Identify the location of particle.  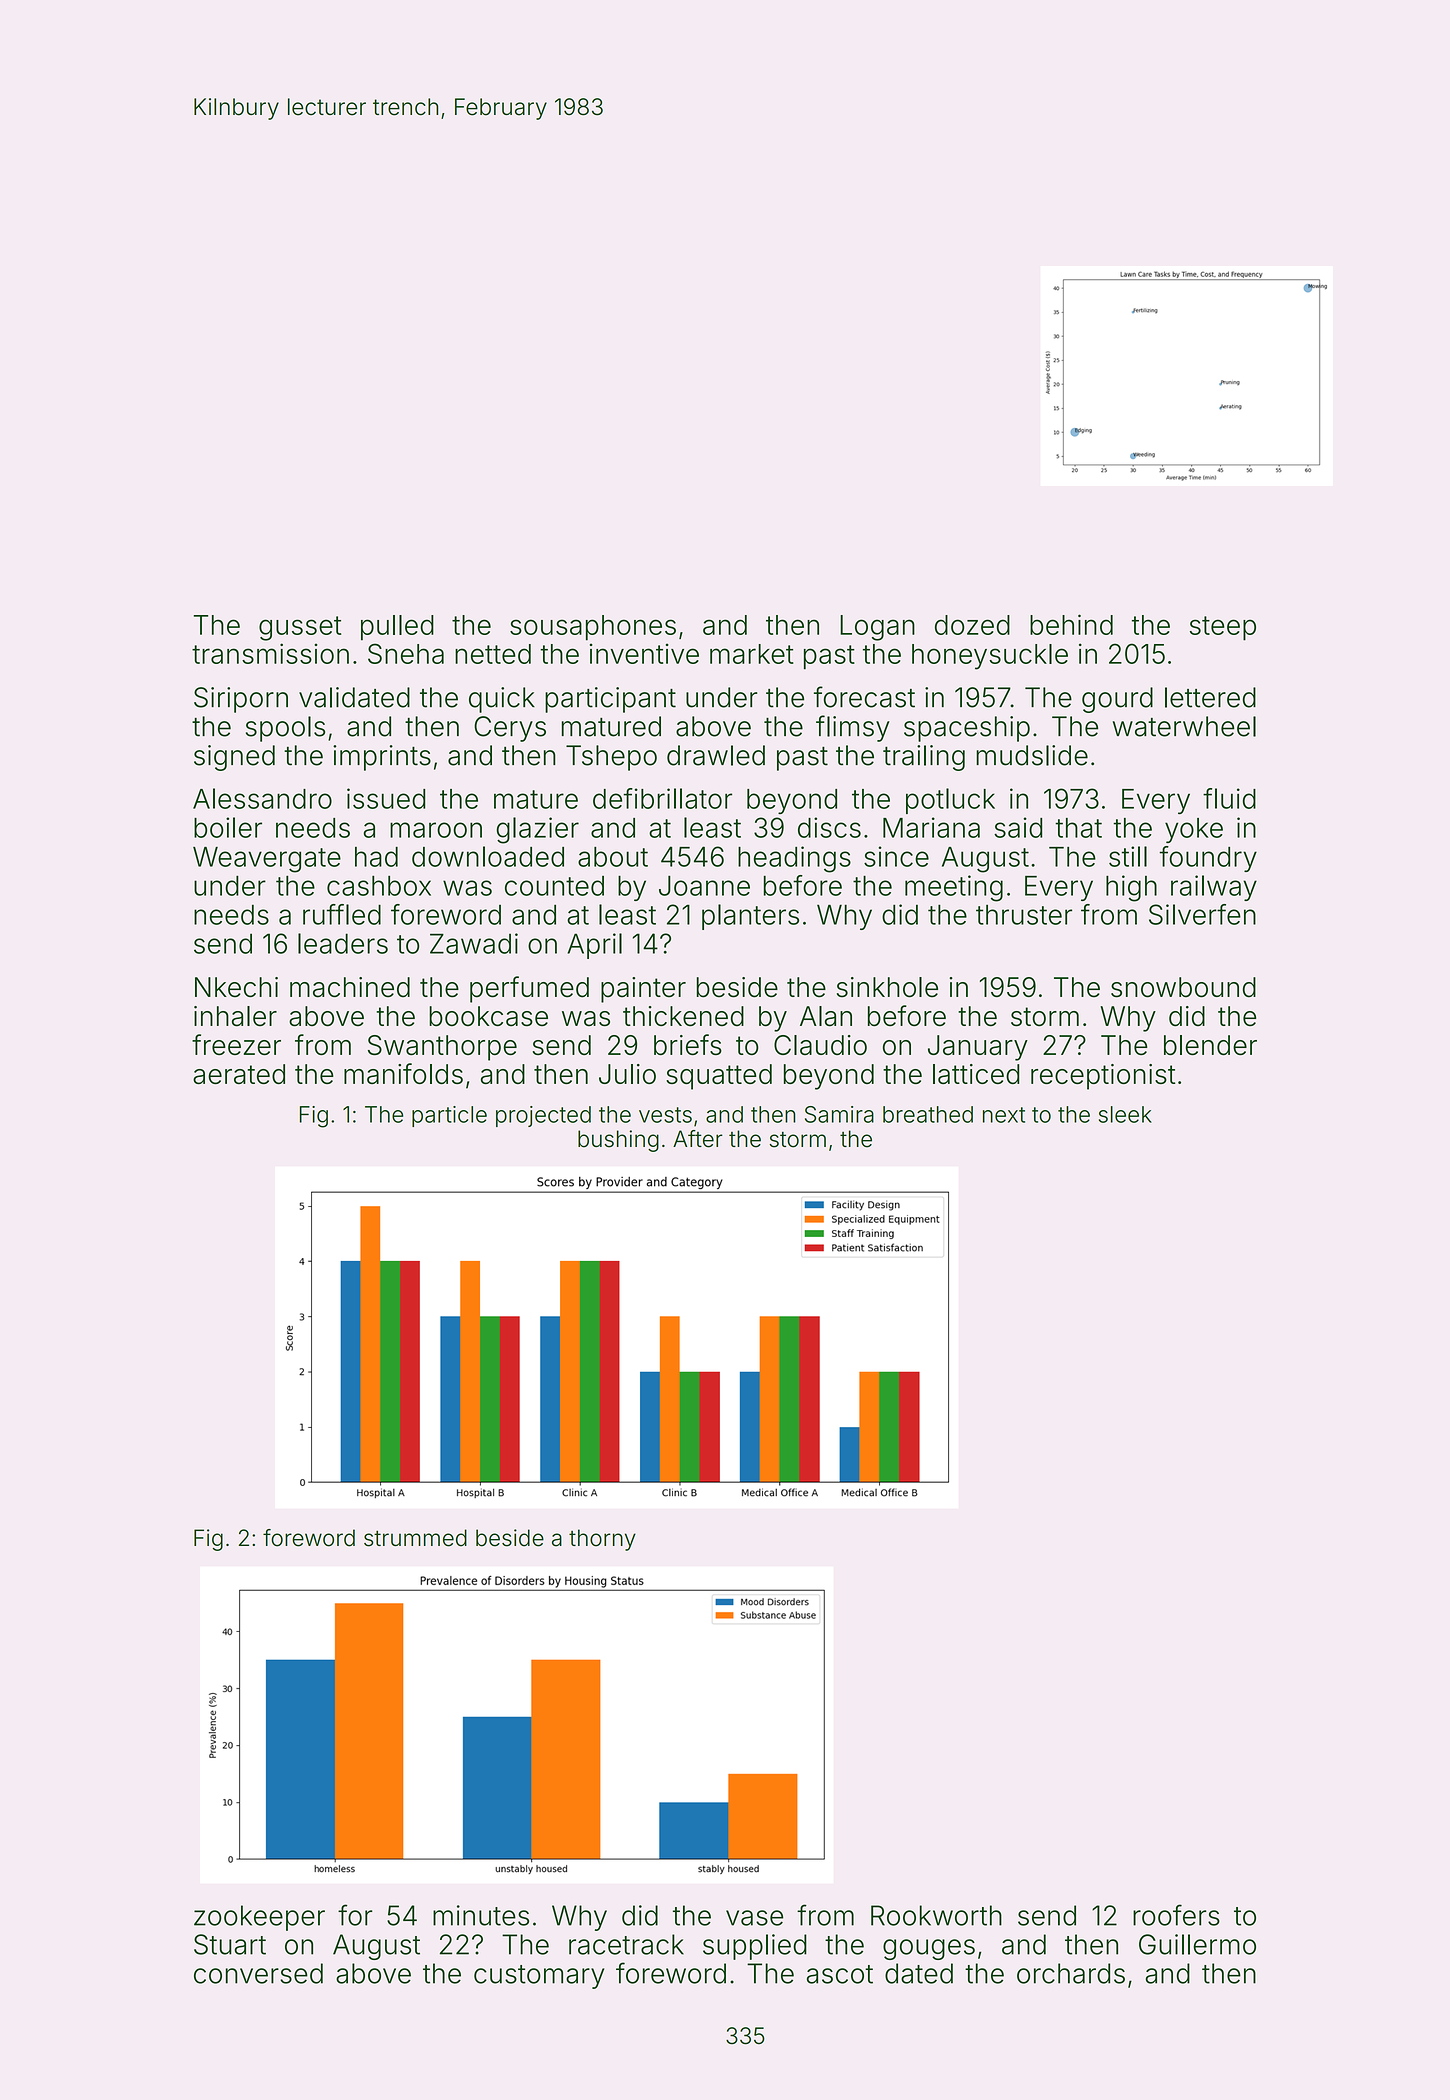
(449, 1116).
